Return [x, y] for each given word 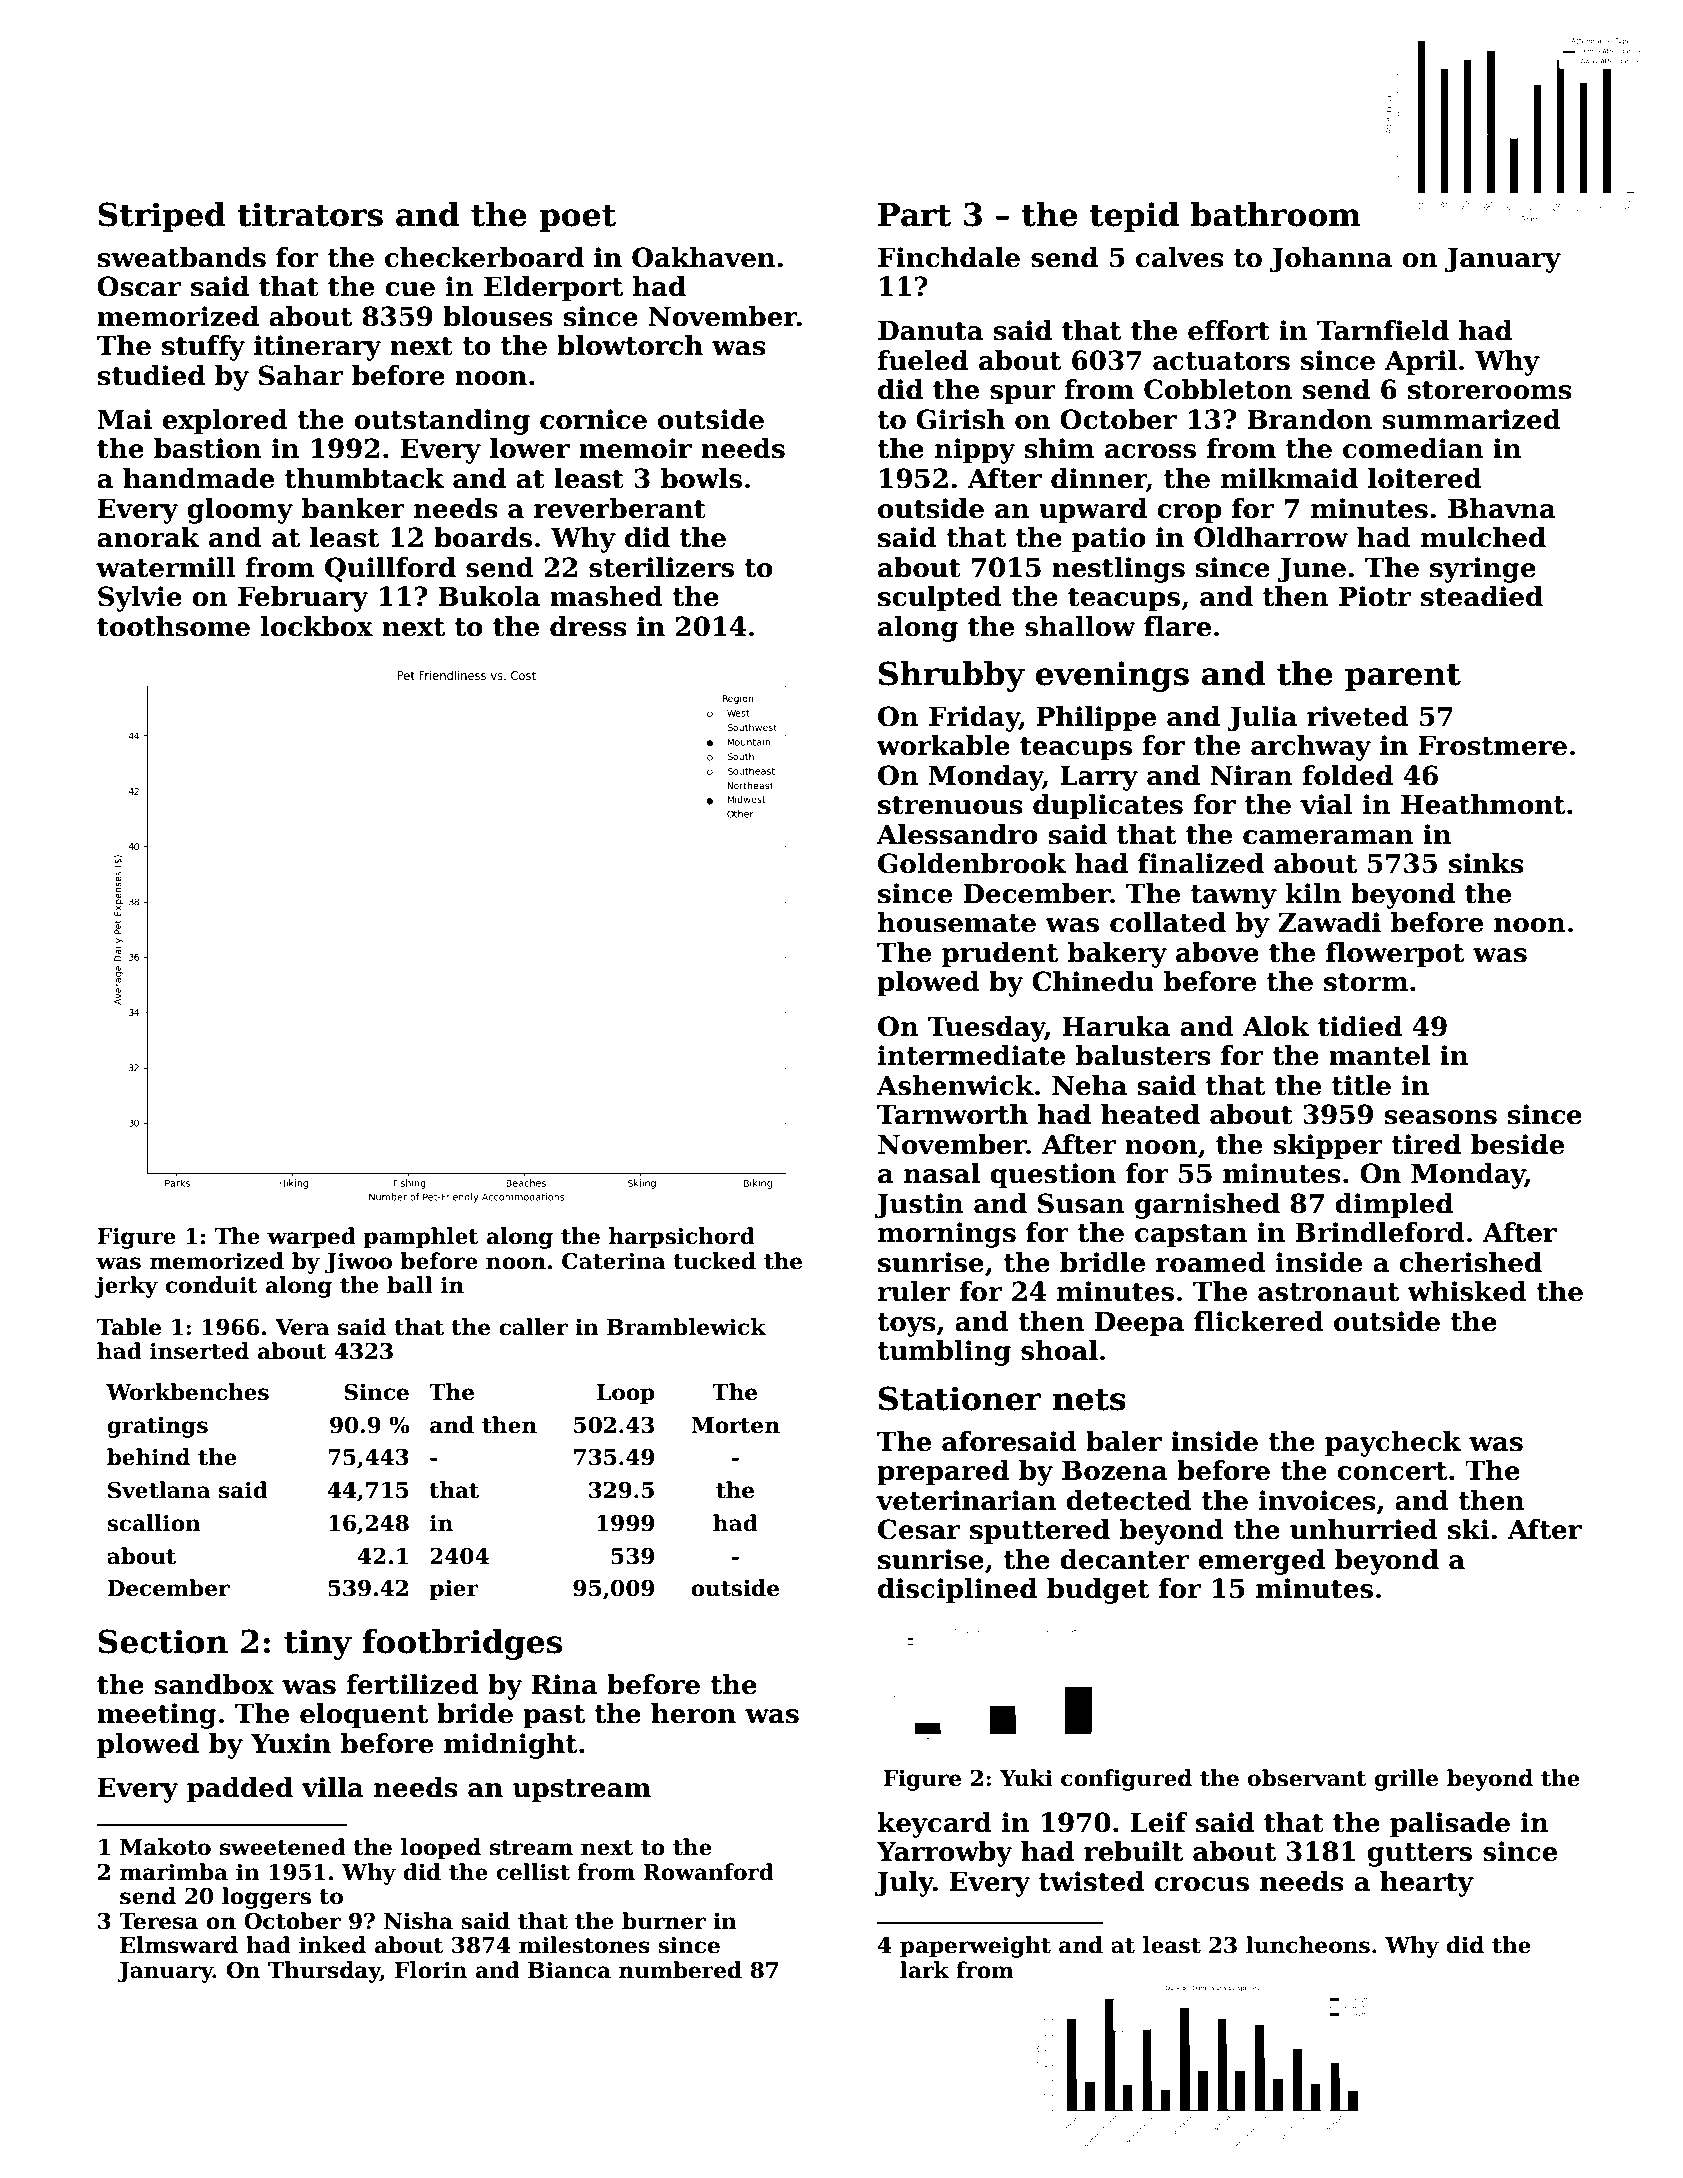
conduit [212, 1285]
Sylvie [140, 599]
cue [410, 289]
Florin [431, 1970]
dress [588, 626]
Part [914, 215]
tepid [1134, 217]
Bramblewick [686, 1327]
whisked [1467, 1291]
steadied [1482, 596]
